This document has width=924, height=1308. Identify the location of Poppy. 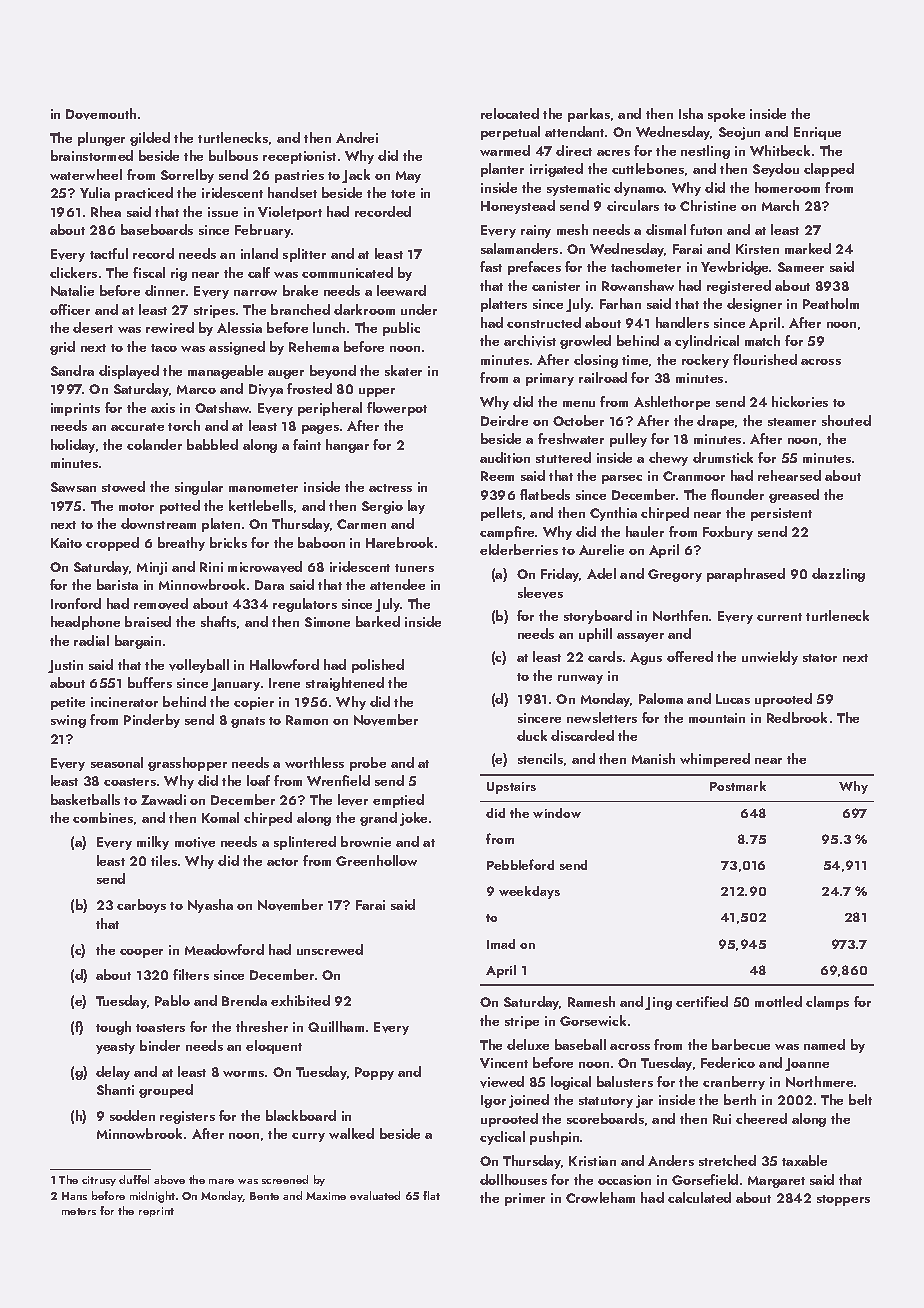
(374, 1073).
